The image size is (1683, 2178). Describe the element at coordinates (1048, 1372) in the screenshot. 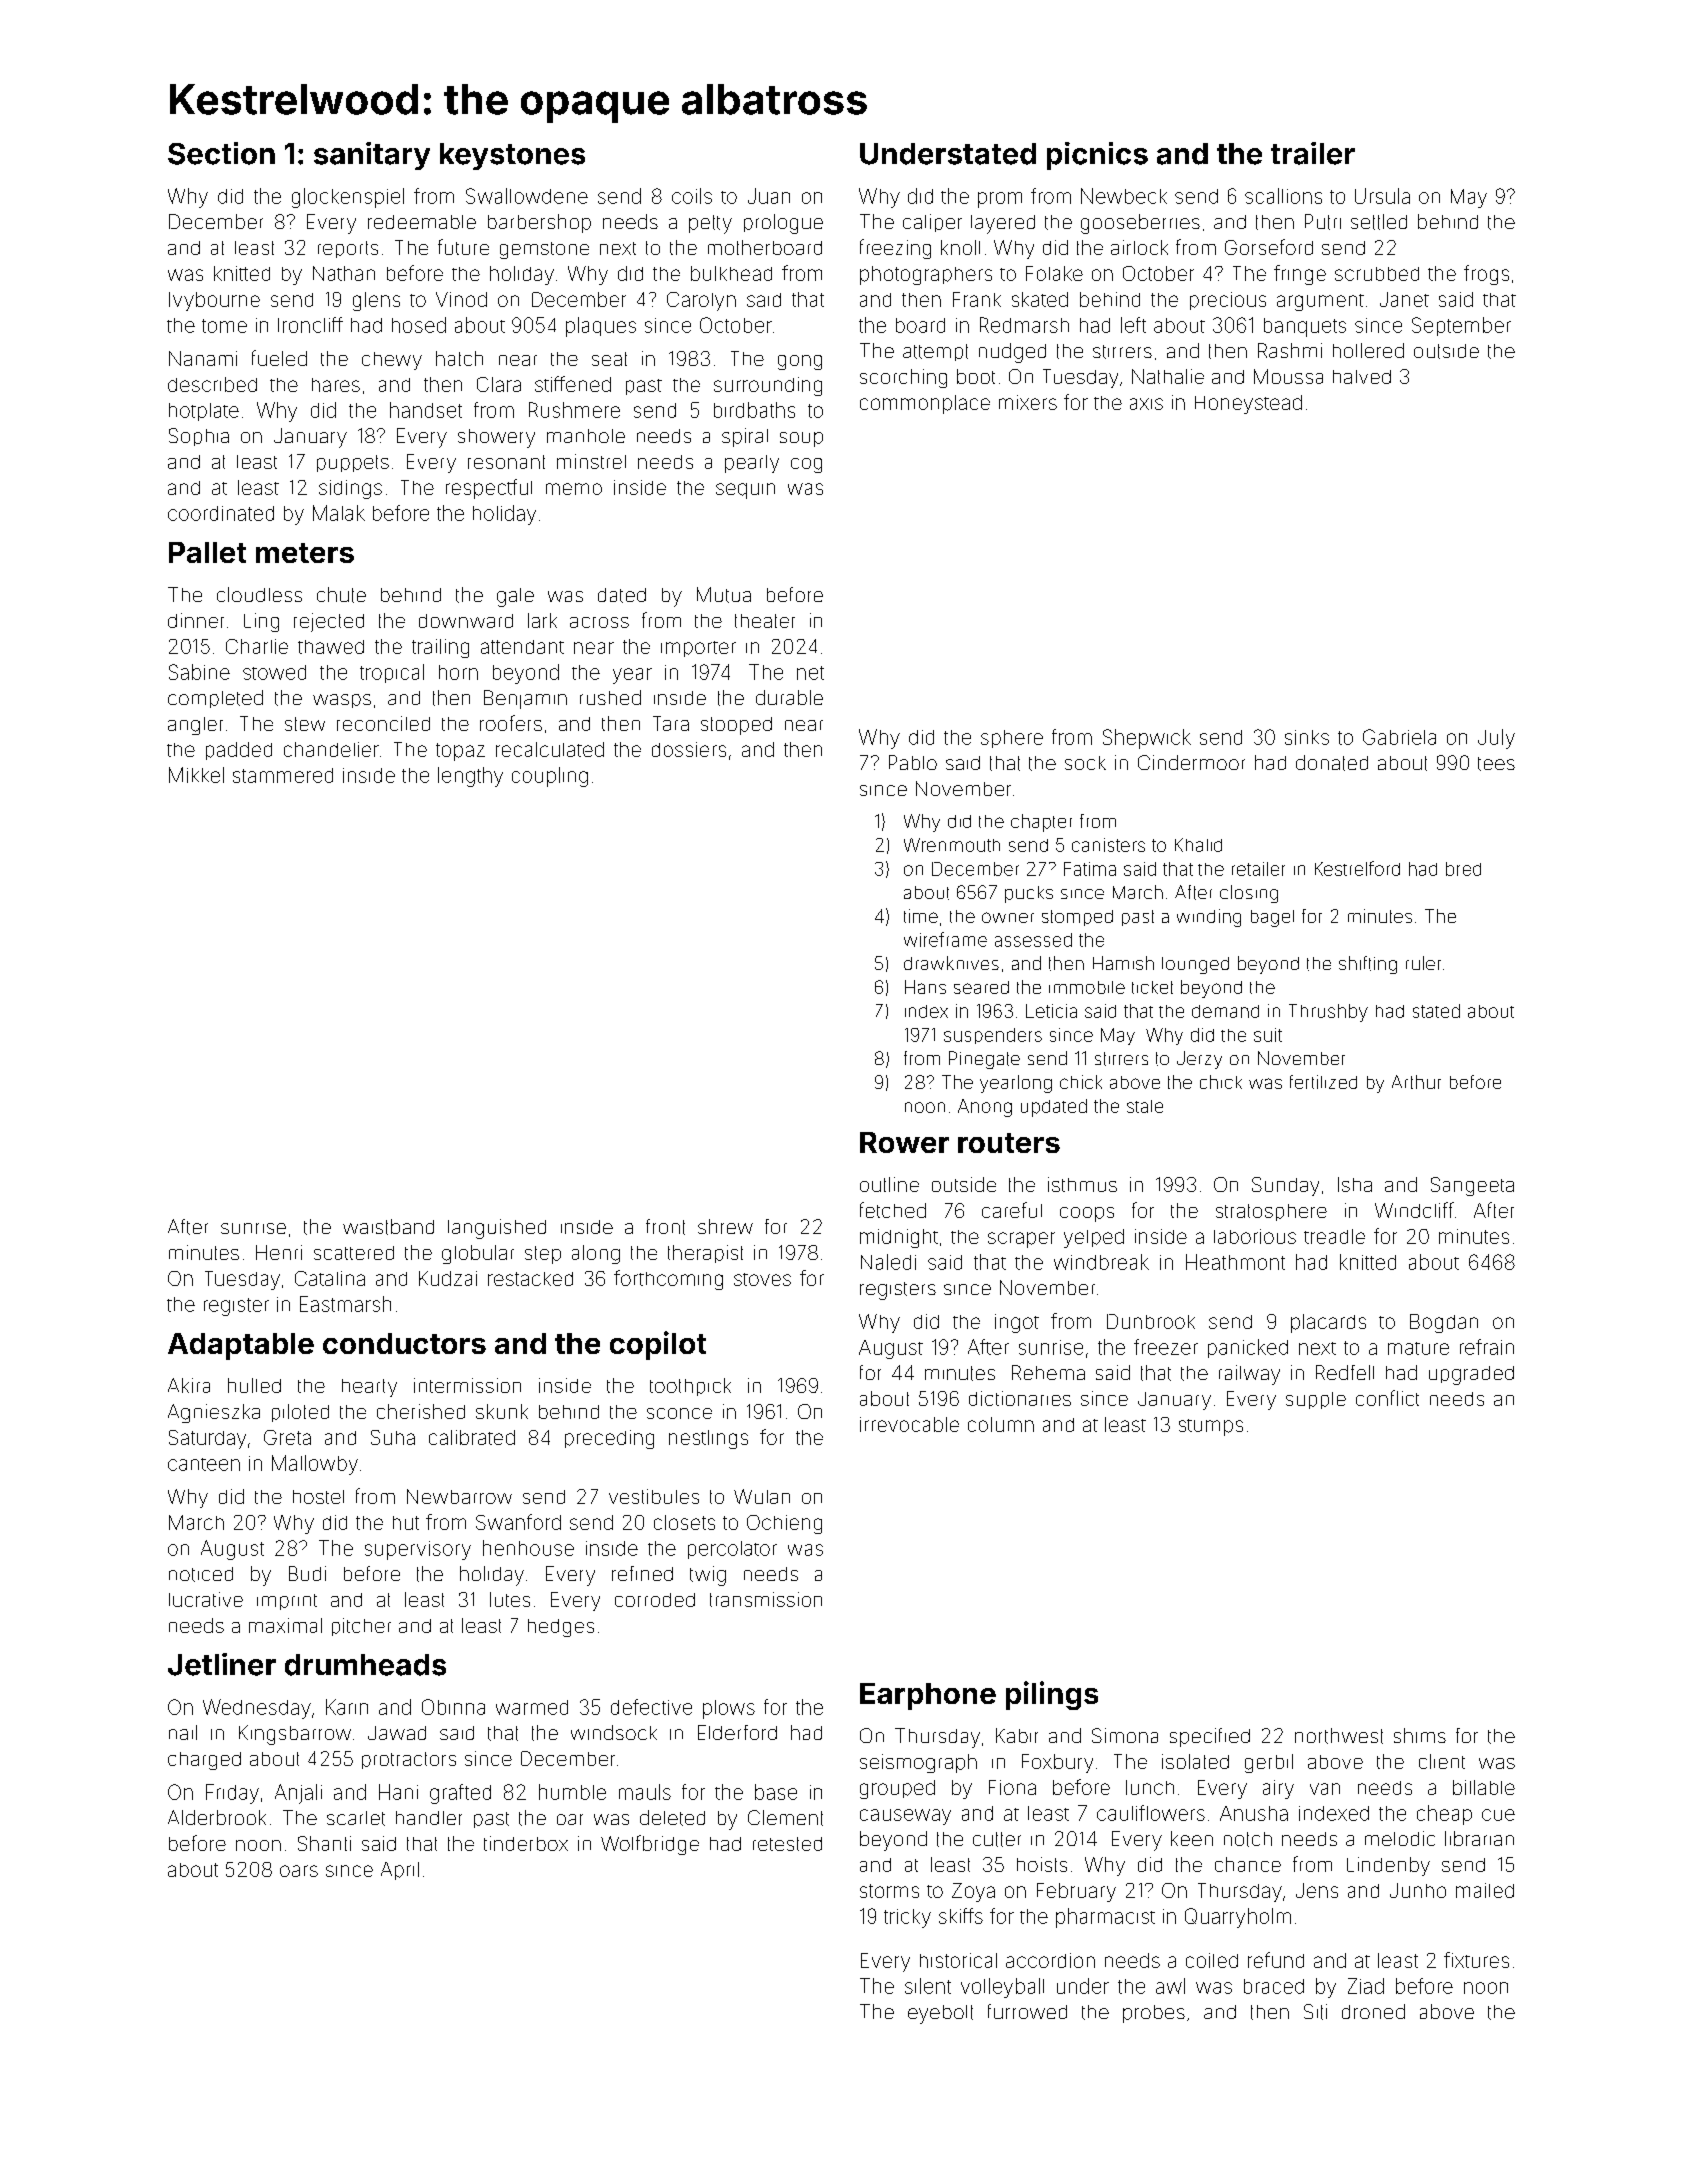

I see `Rehema` at that location.
